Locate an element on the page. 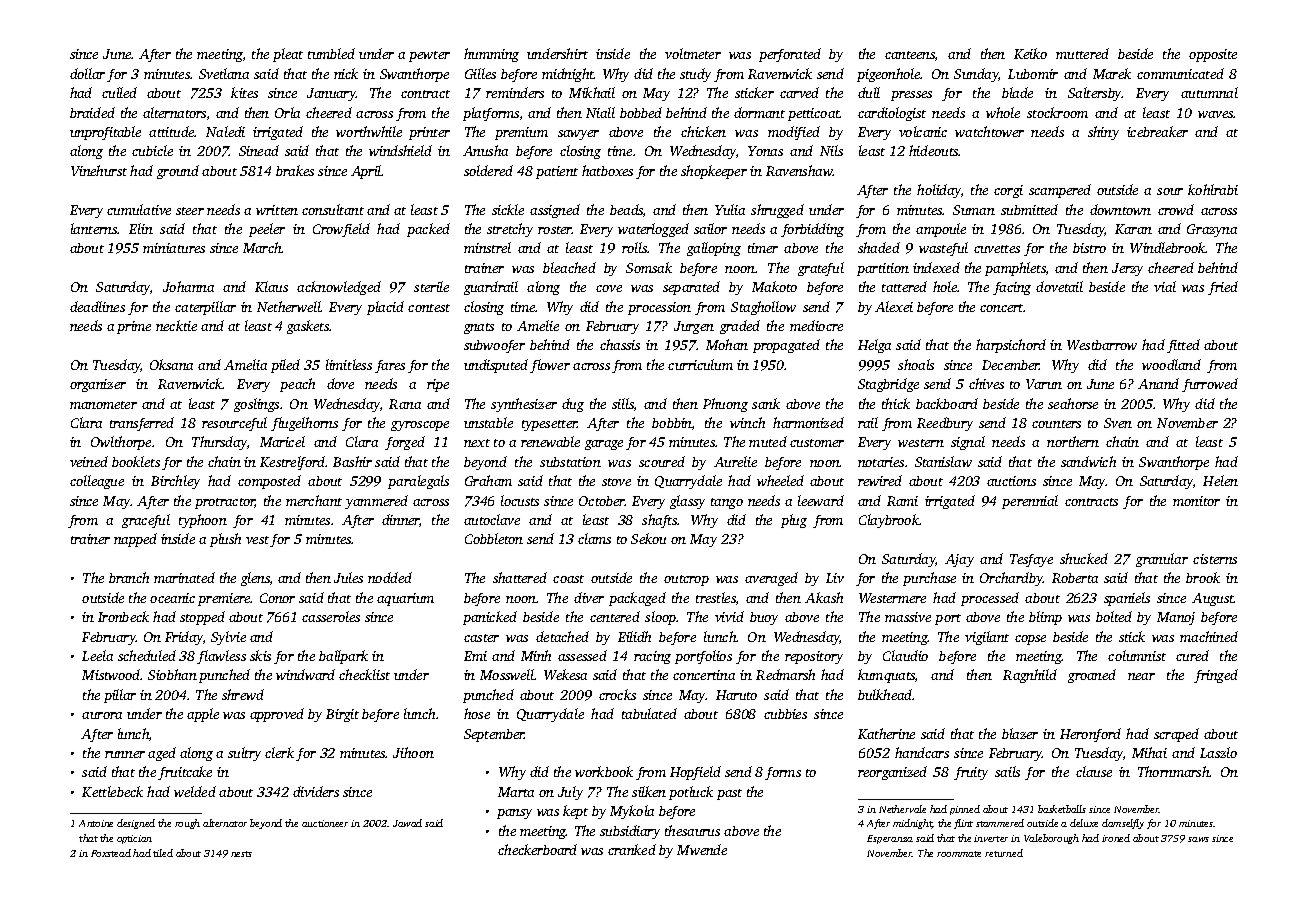  necktie is located at coordinates (176, 325).
